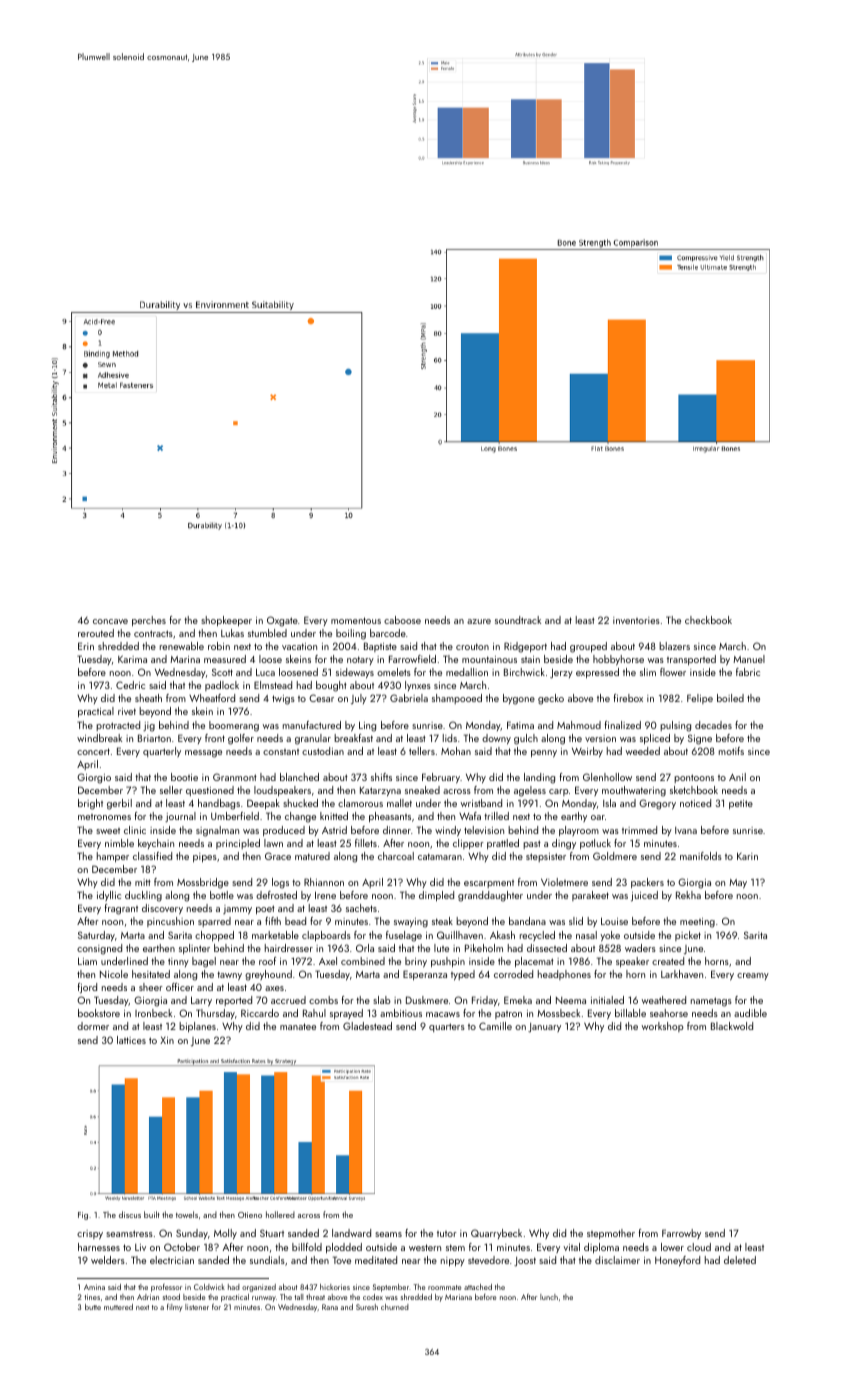  What do you see at coordinates (110, 621) in the screenshot?
I see `concave` at bounding box center [110, 621].
